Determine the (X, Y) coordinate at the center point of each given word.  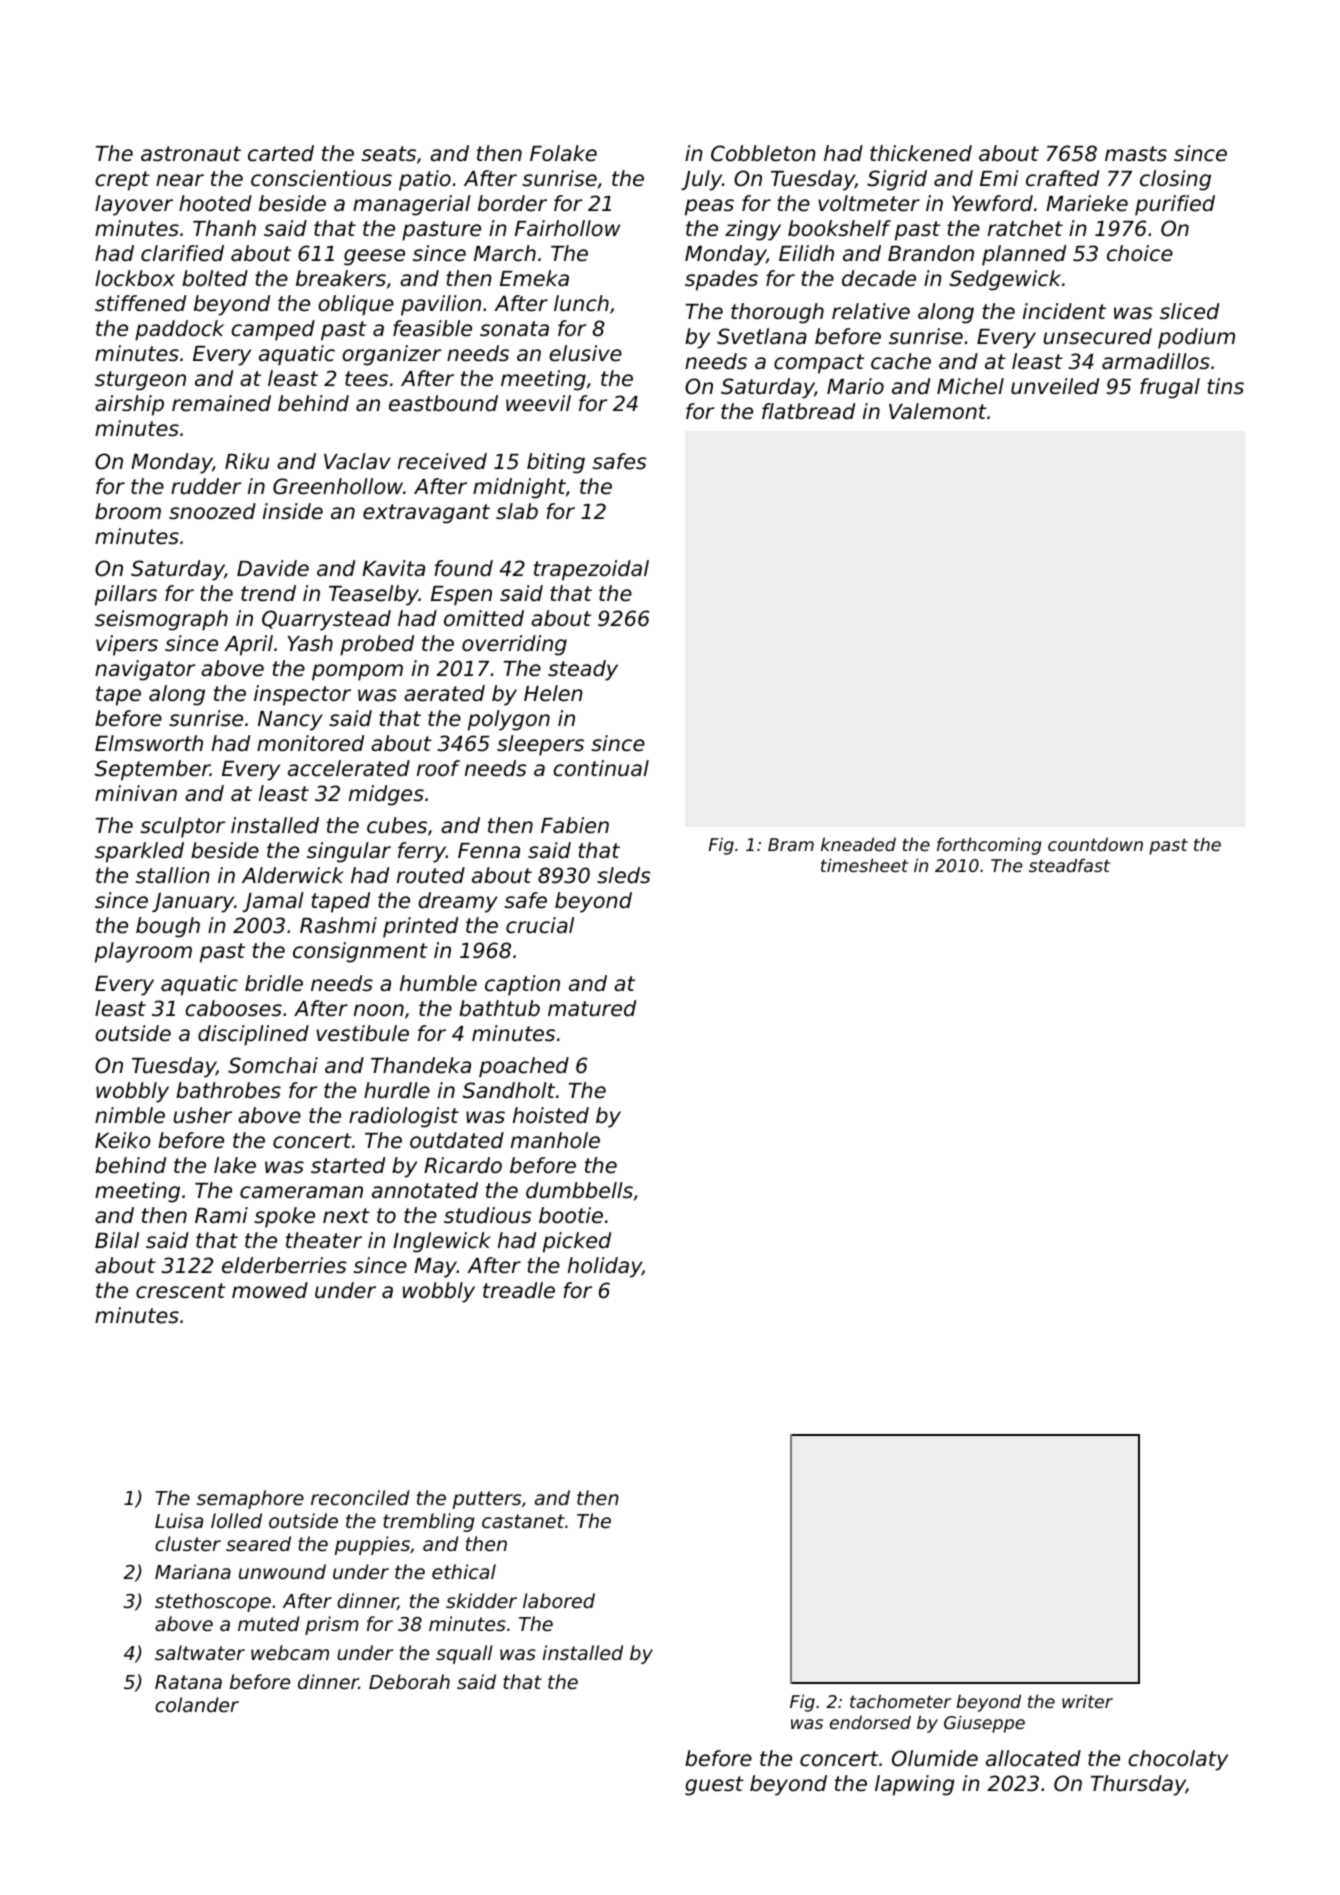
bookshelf (839, 228)
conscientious (321, 178)
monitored (310, 743)
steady (583, 670)
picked (577, 1242)
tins (1225, 386)
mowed (270, 1290)
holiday (605, 1267)
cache (901, 361)
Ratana (188, 1682)
